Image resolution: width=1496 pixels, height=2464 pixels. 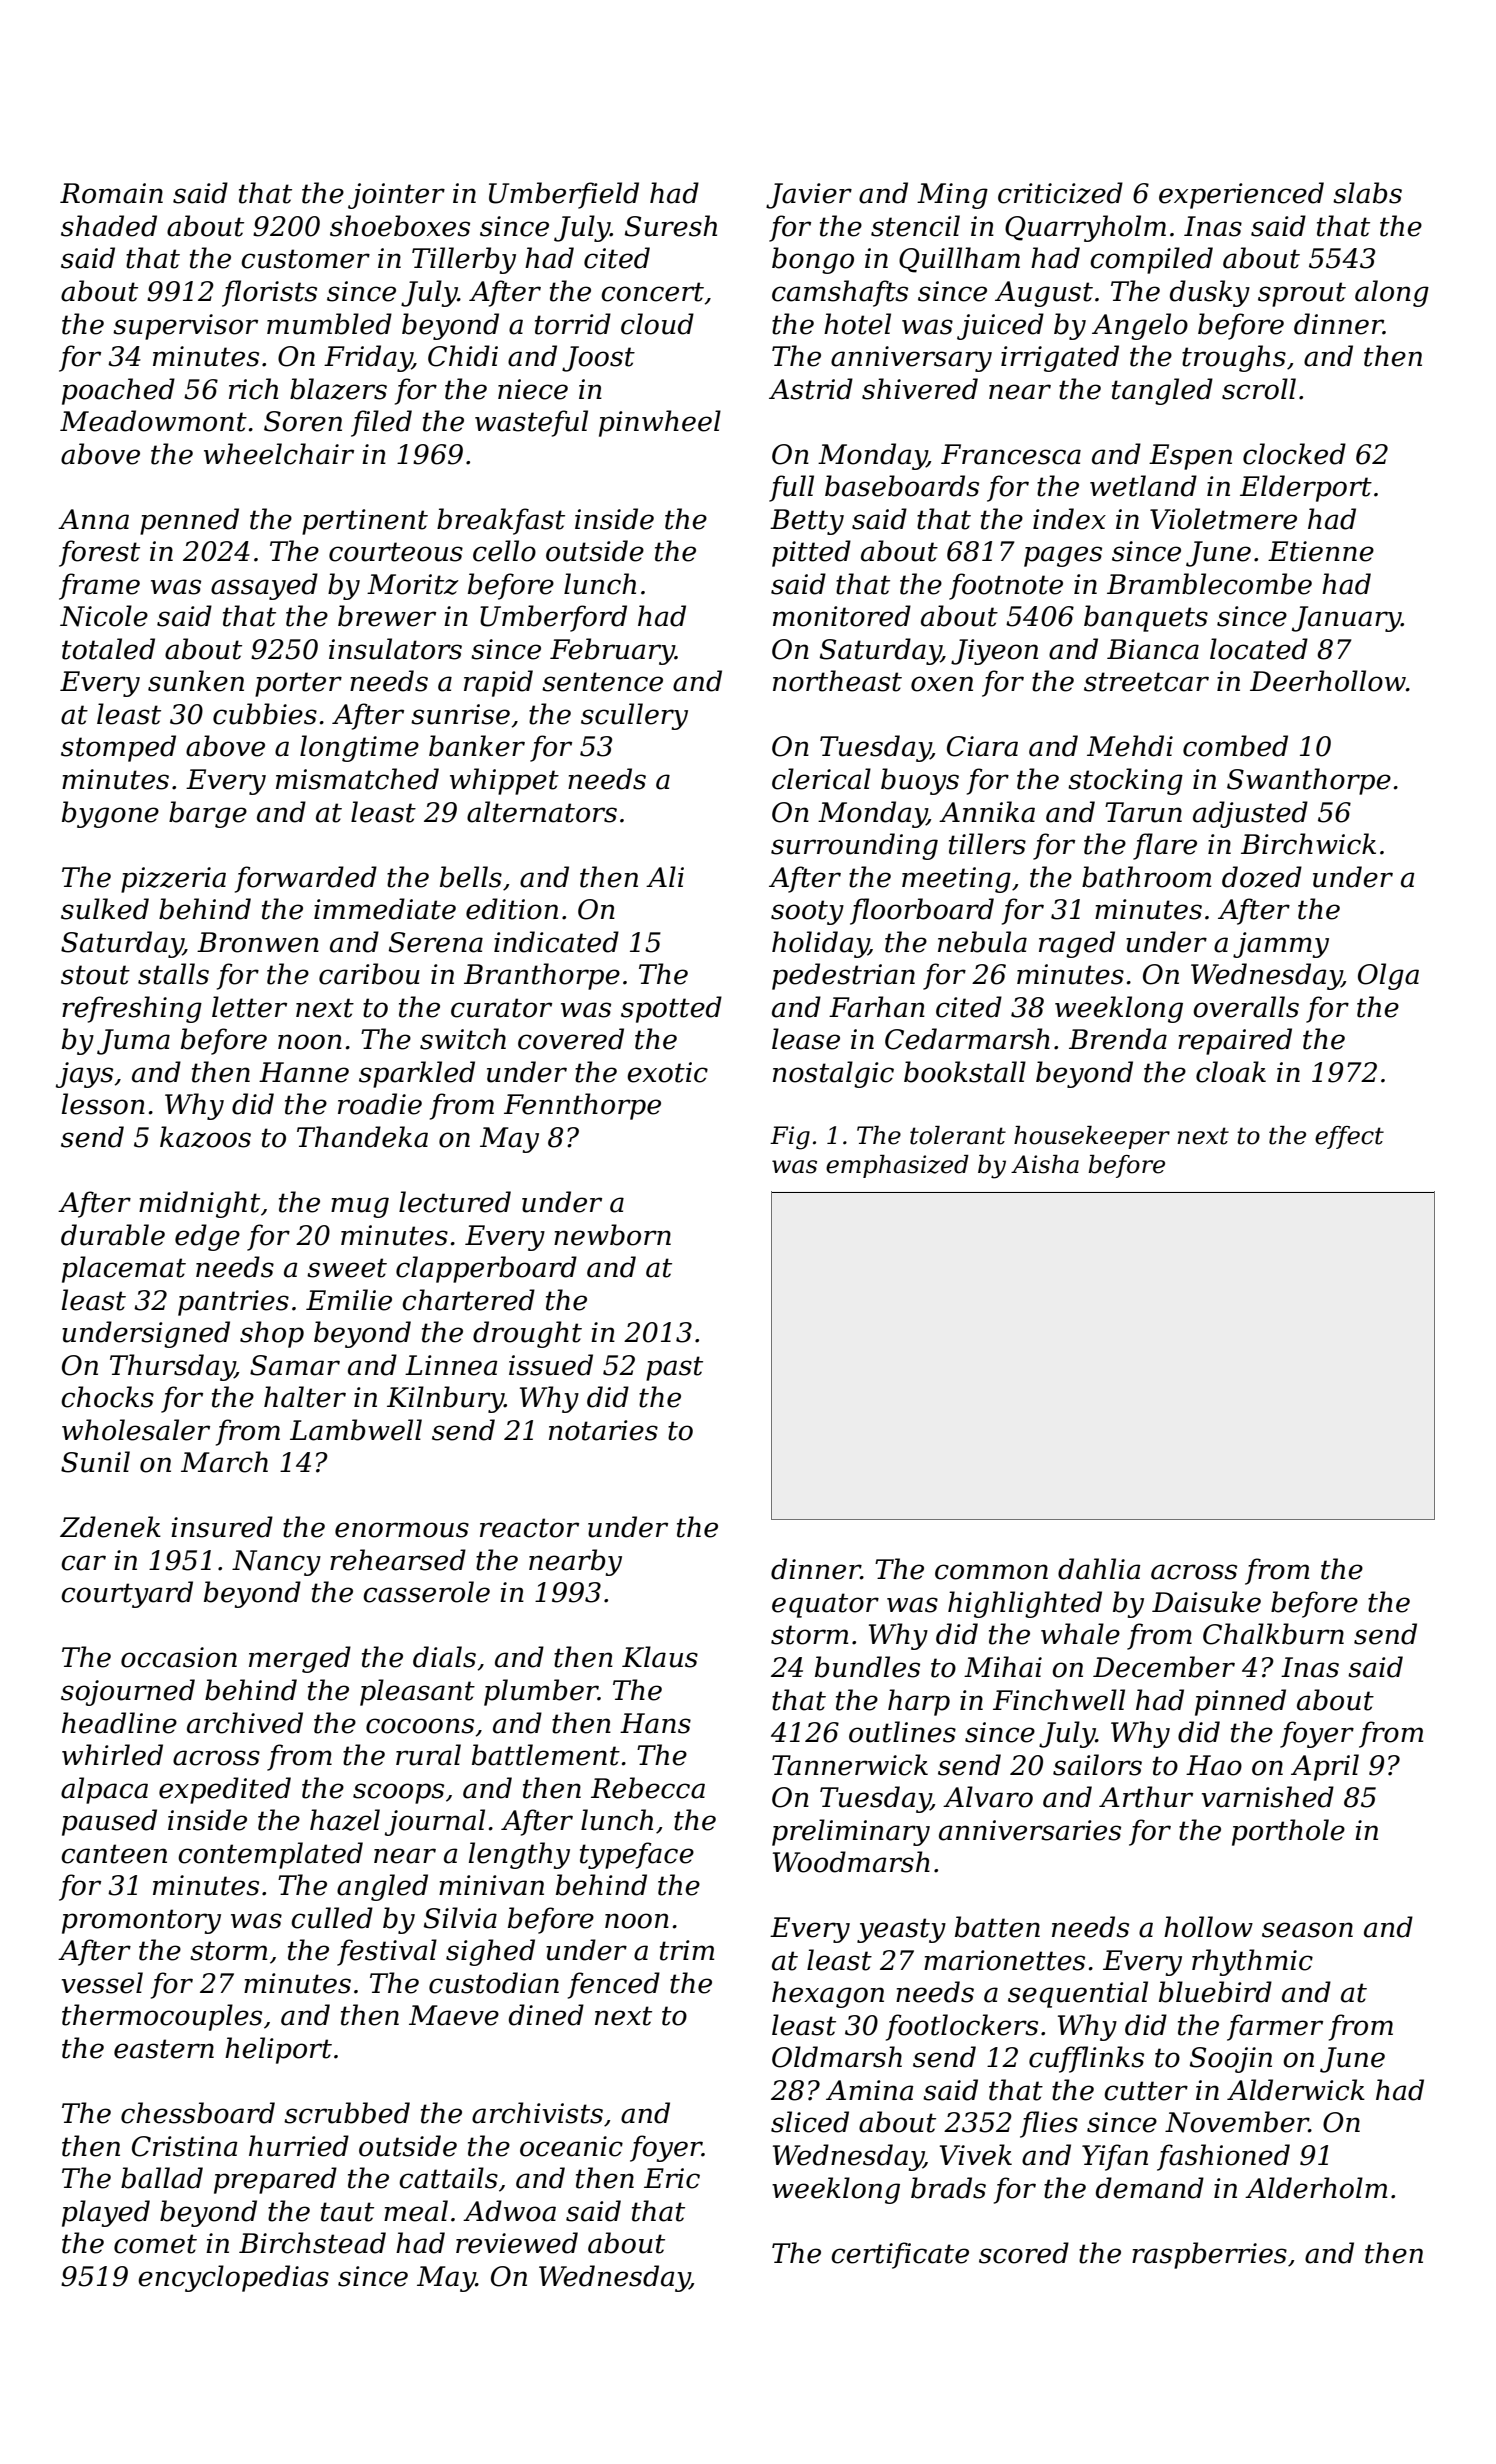 I want to click on Tillerby, so click(x=464, y=260).
